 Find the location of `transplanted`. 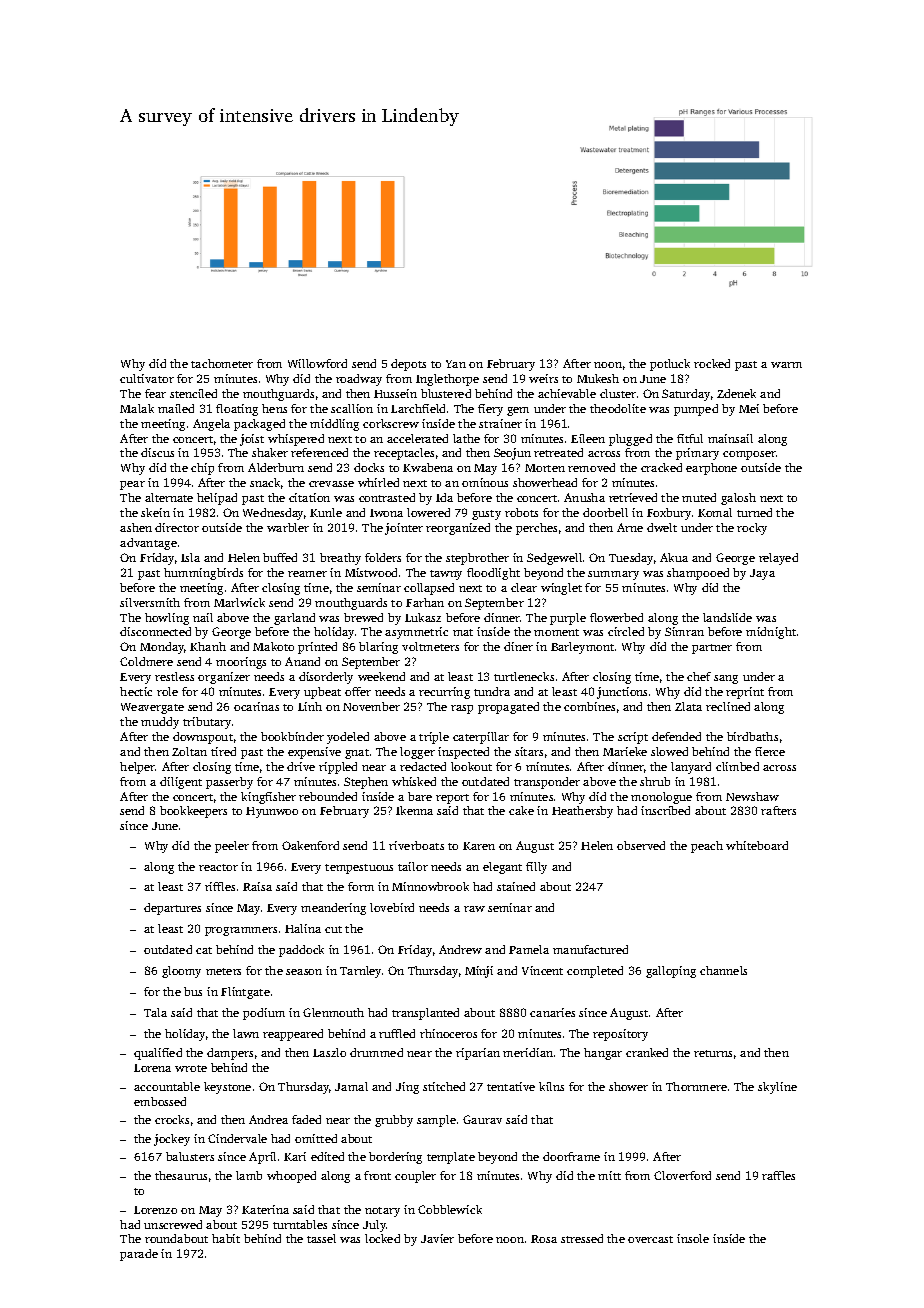

transplanted is located at coordinates (425, 1014).
